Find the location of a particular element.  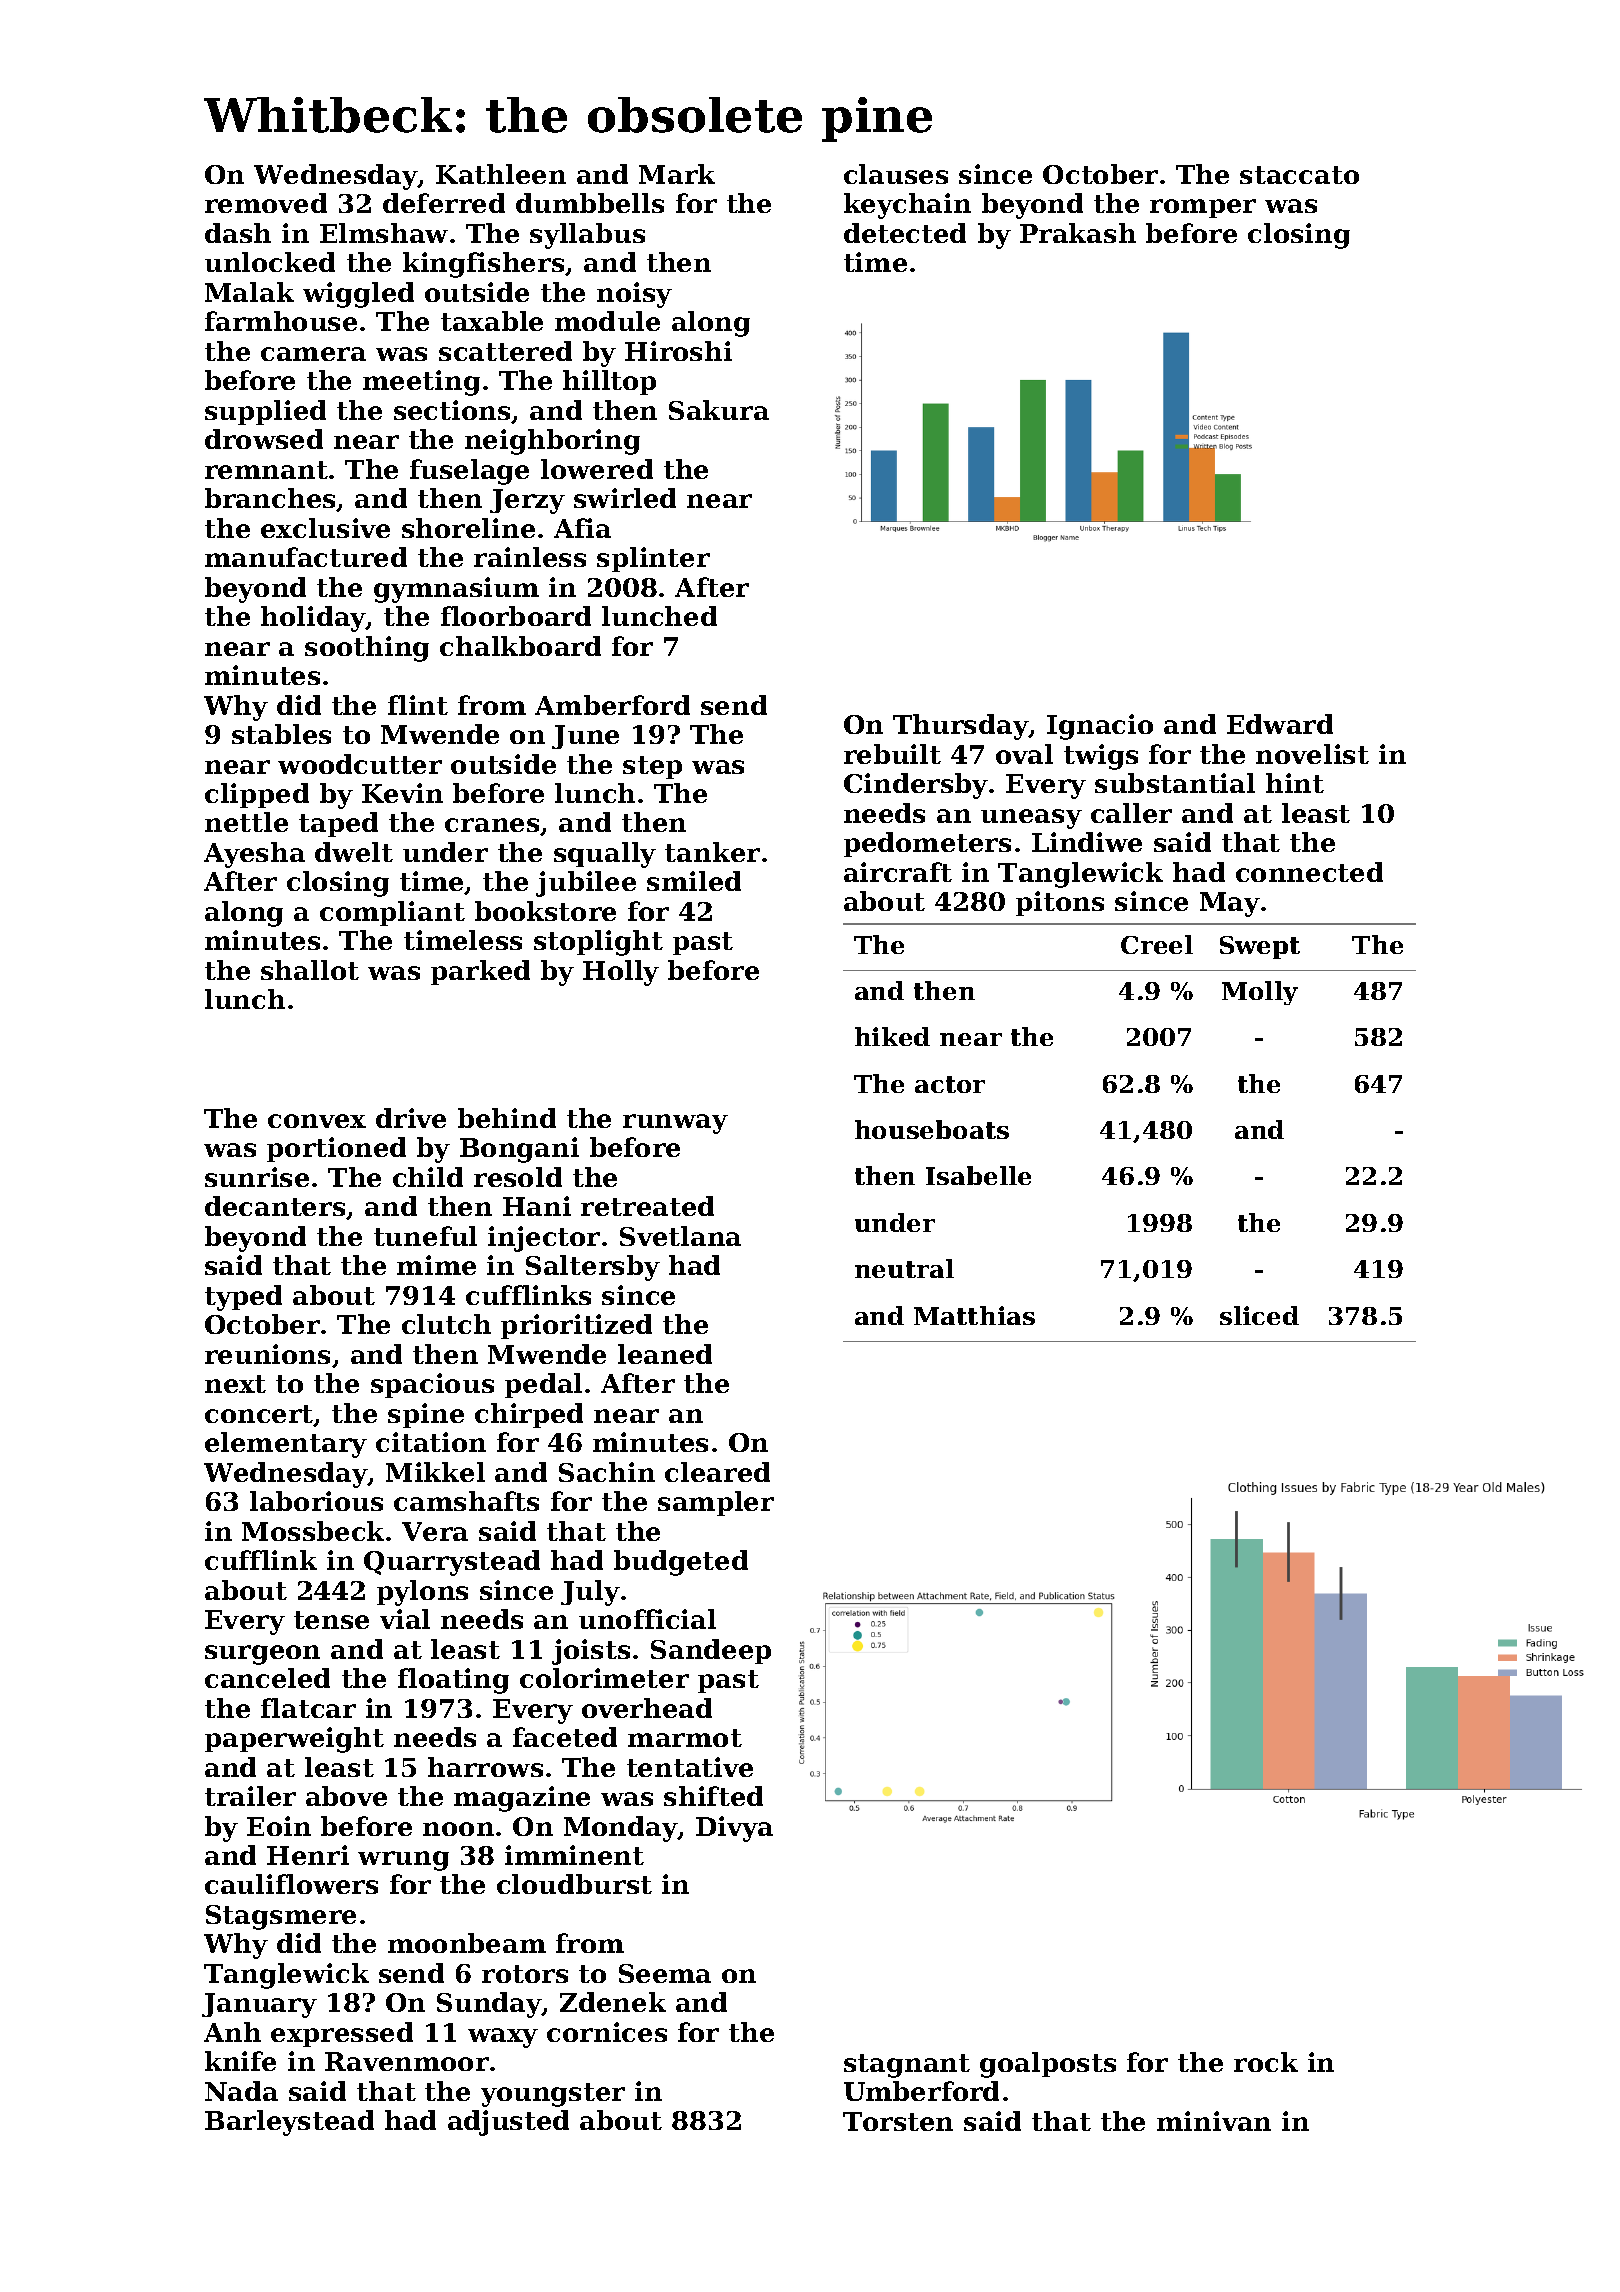

shallot is located at coordinates (310, 970).
